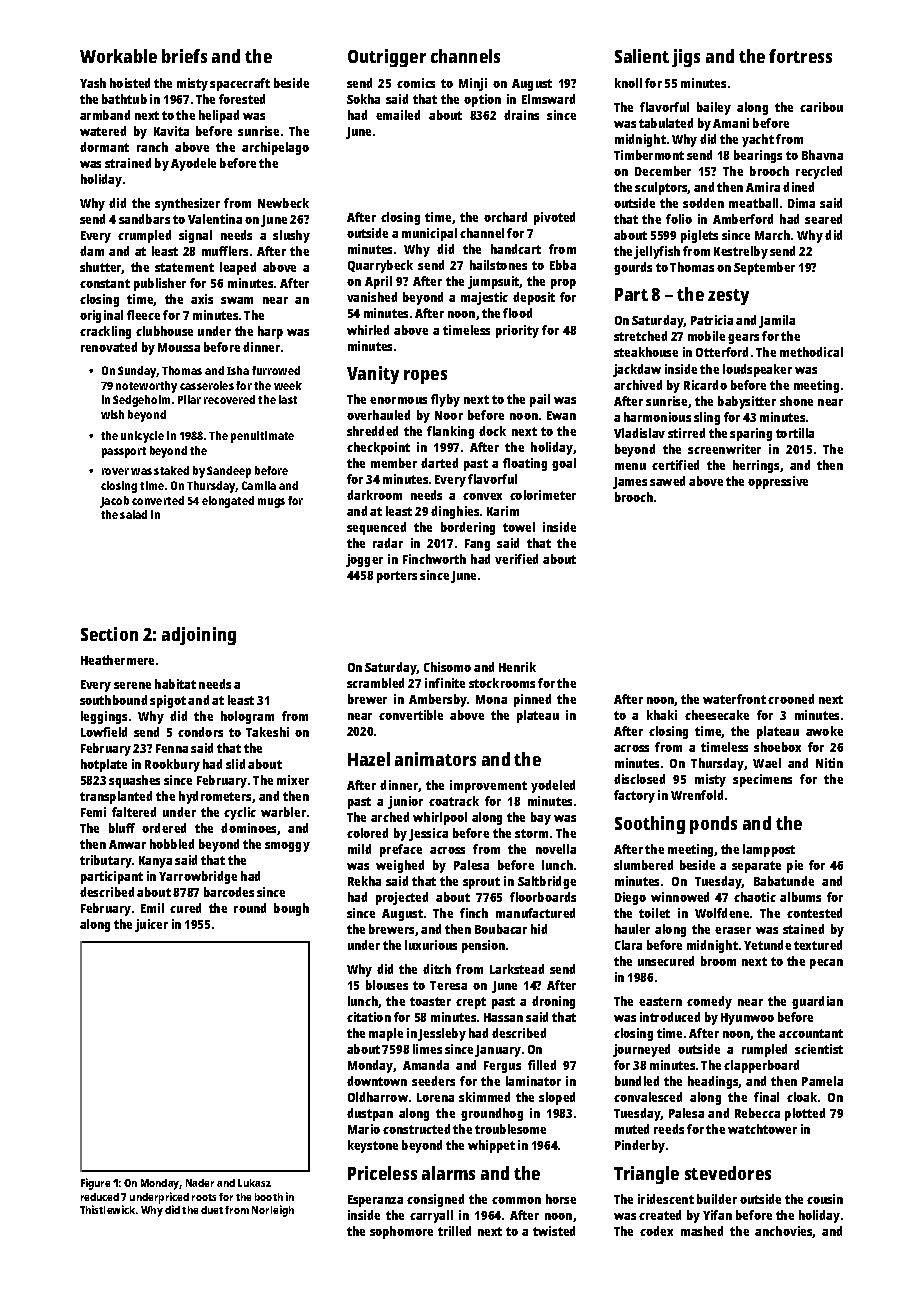  Describe the element at coordinates (212, 1210) in the document. I see `duet` at that location.
